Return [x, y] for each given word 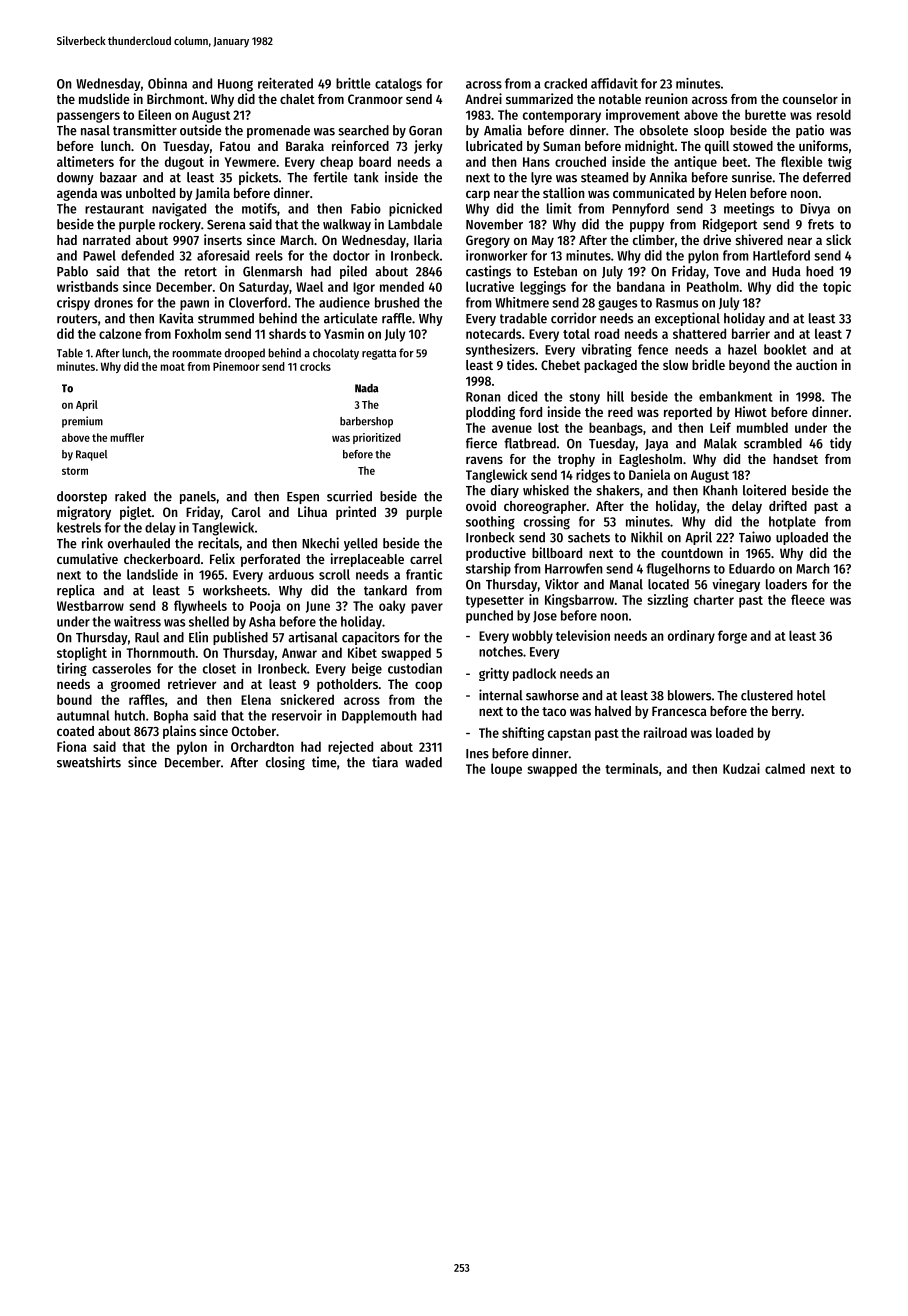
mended [402, 286]
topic [837, 288]
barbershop [366, 422]
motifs [259, 208]
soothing [490, 523]
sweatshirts [89, 762]
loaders [786, 584]
